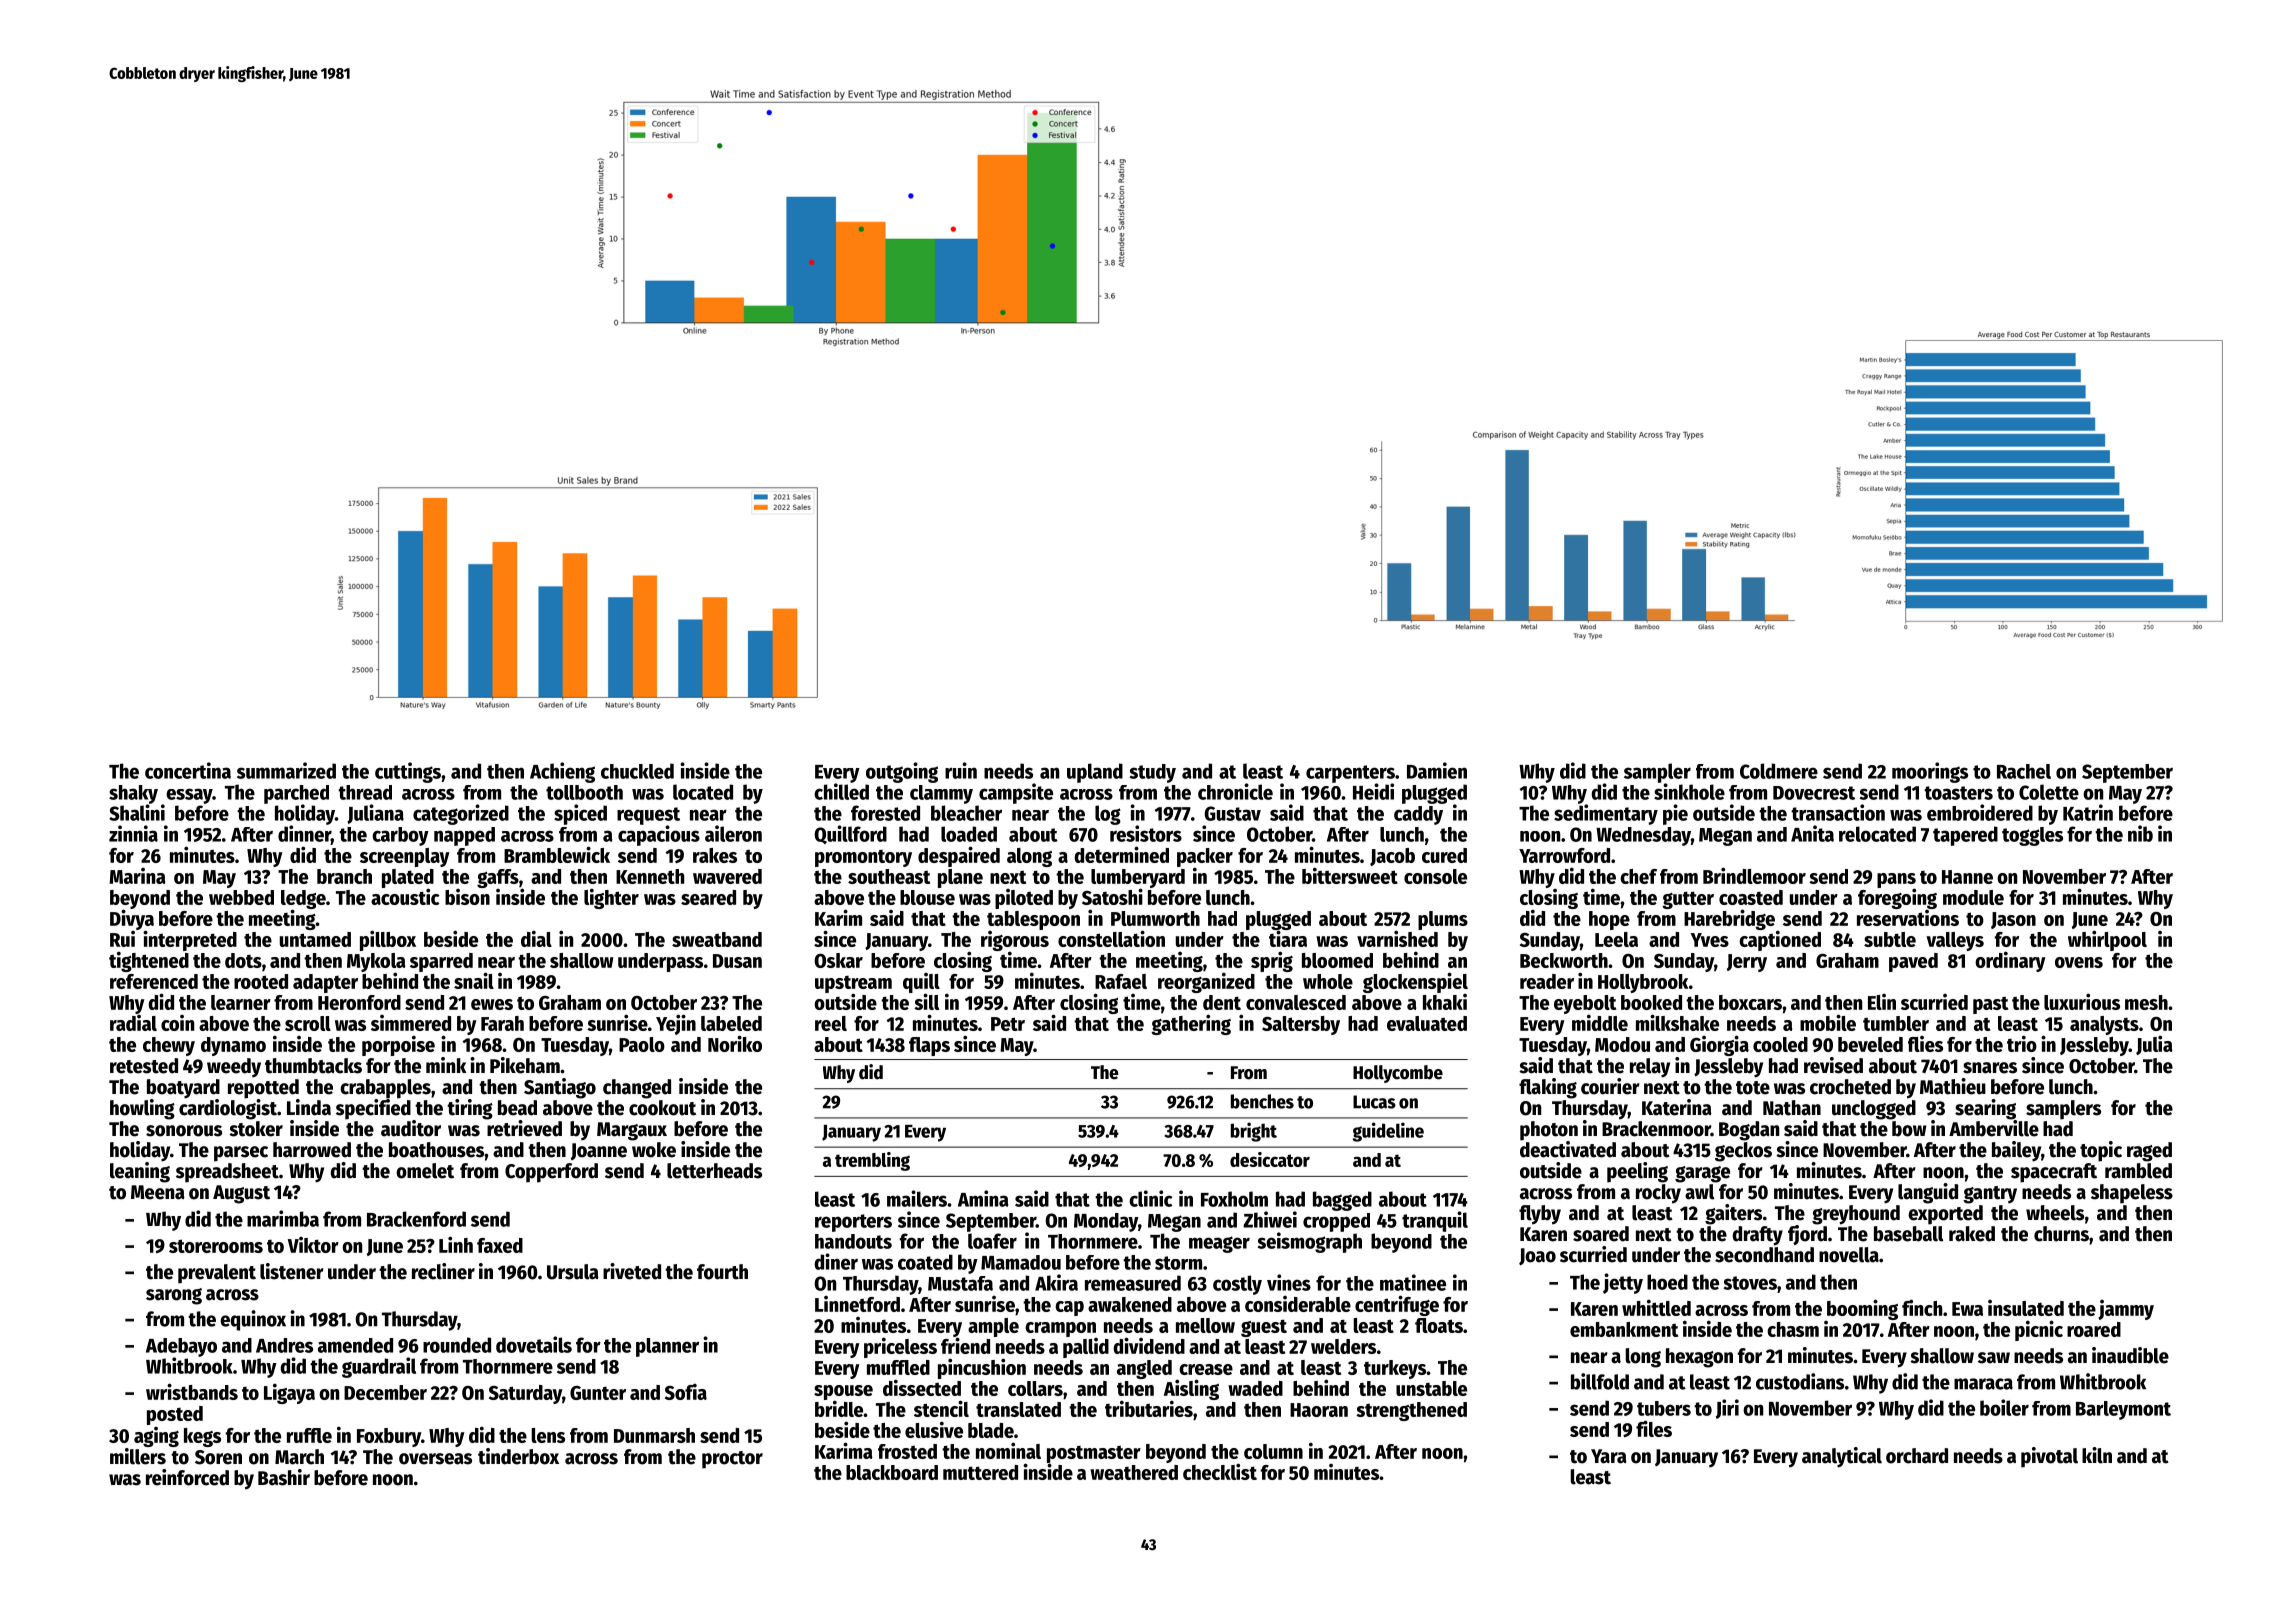 The image size is (2282, 1614). I want to click on priceless, so click(900, 1347).
